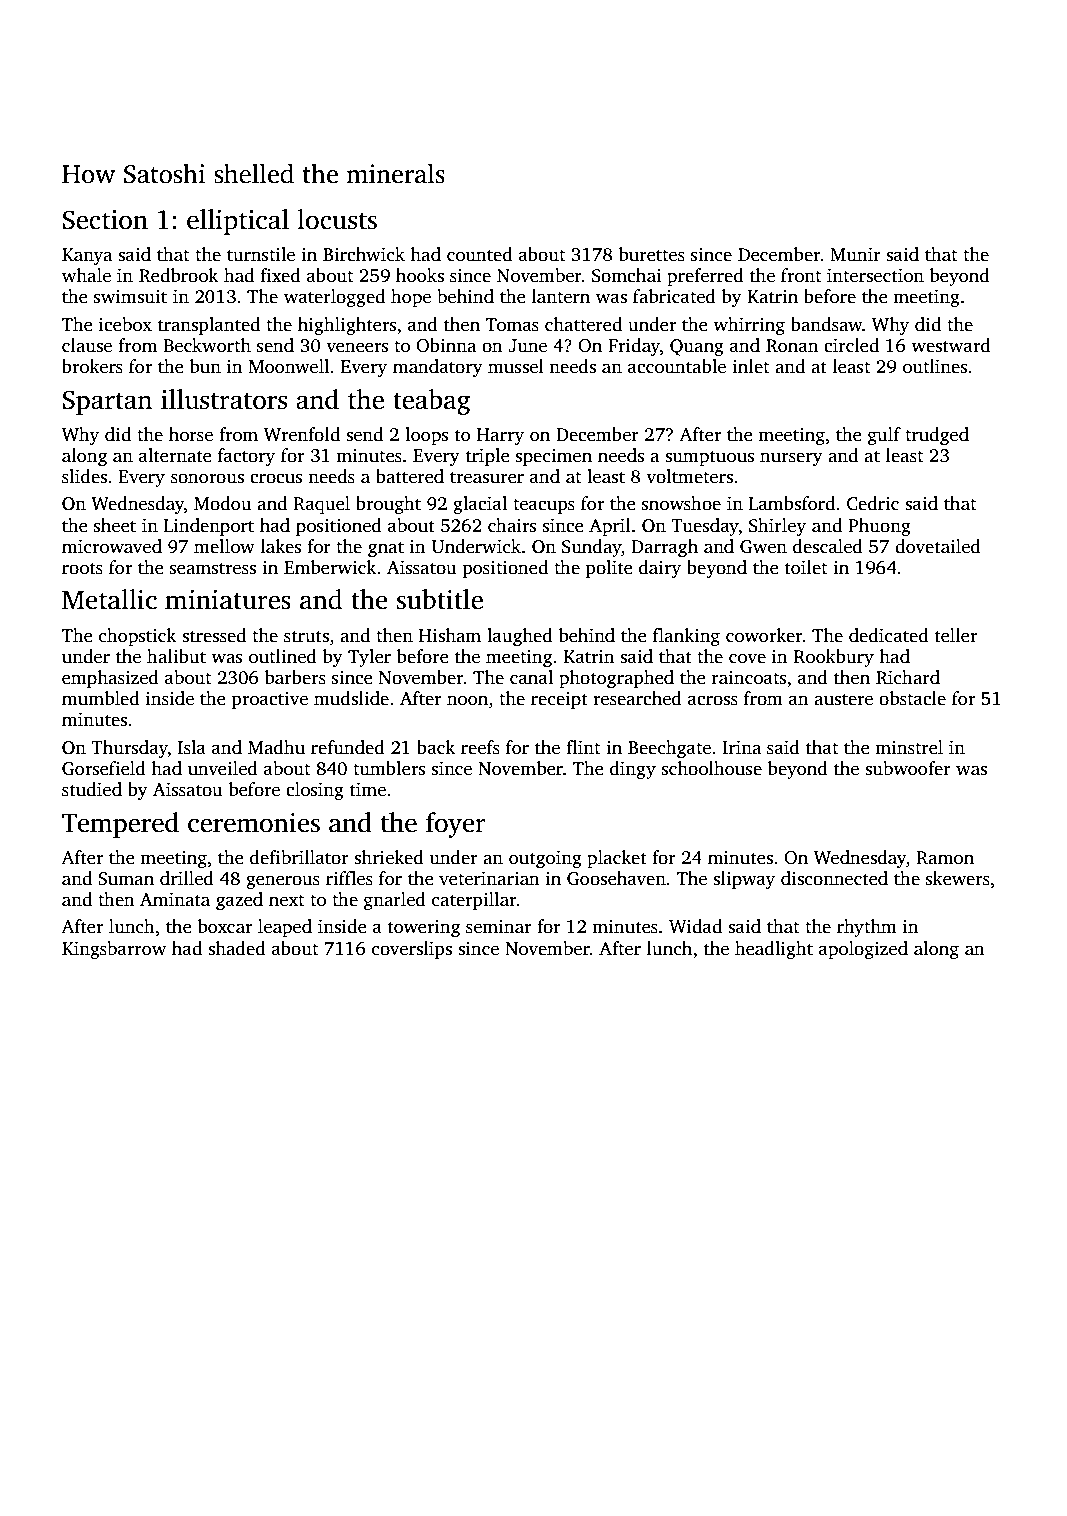  Describe the element at coordinates (239, 901) in the screenshot. I see `gazed` at that location.
